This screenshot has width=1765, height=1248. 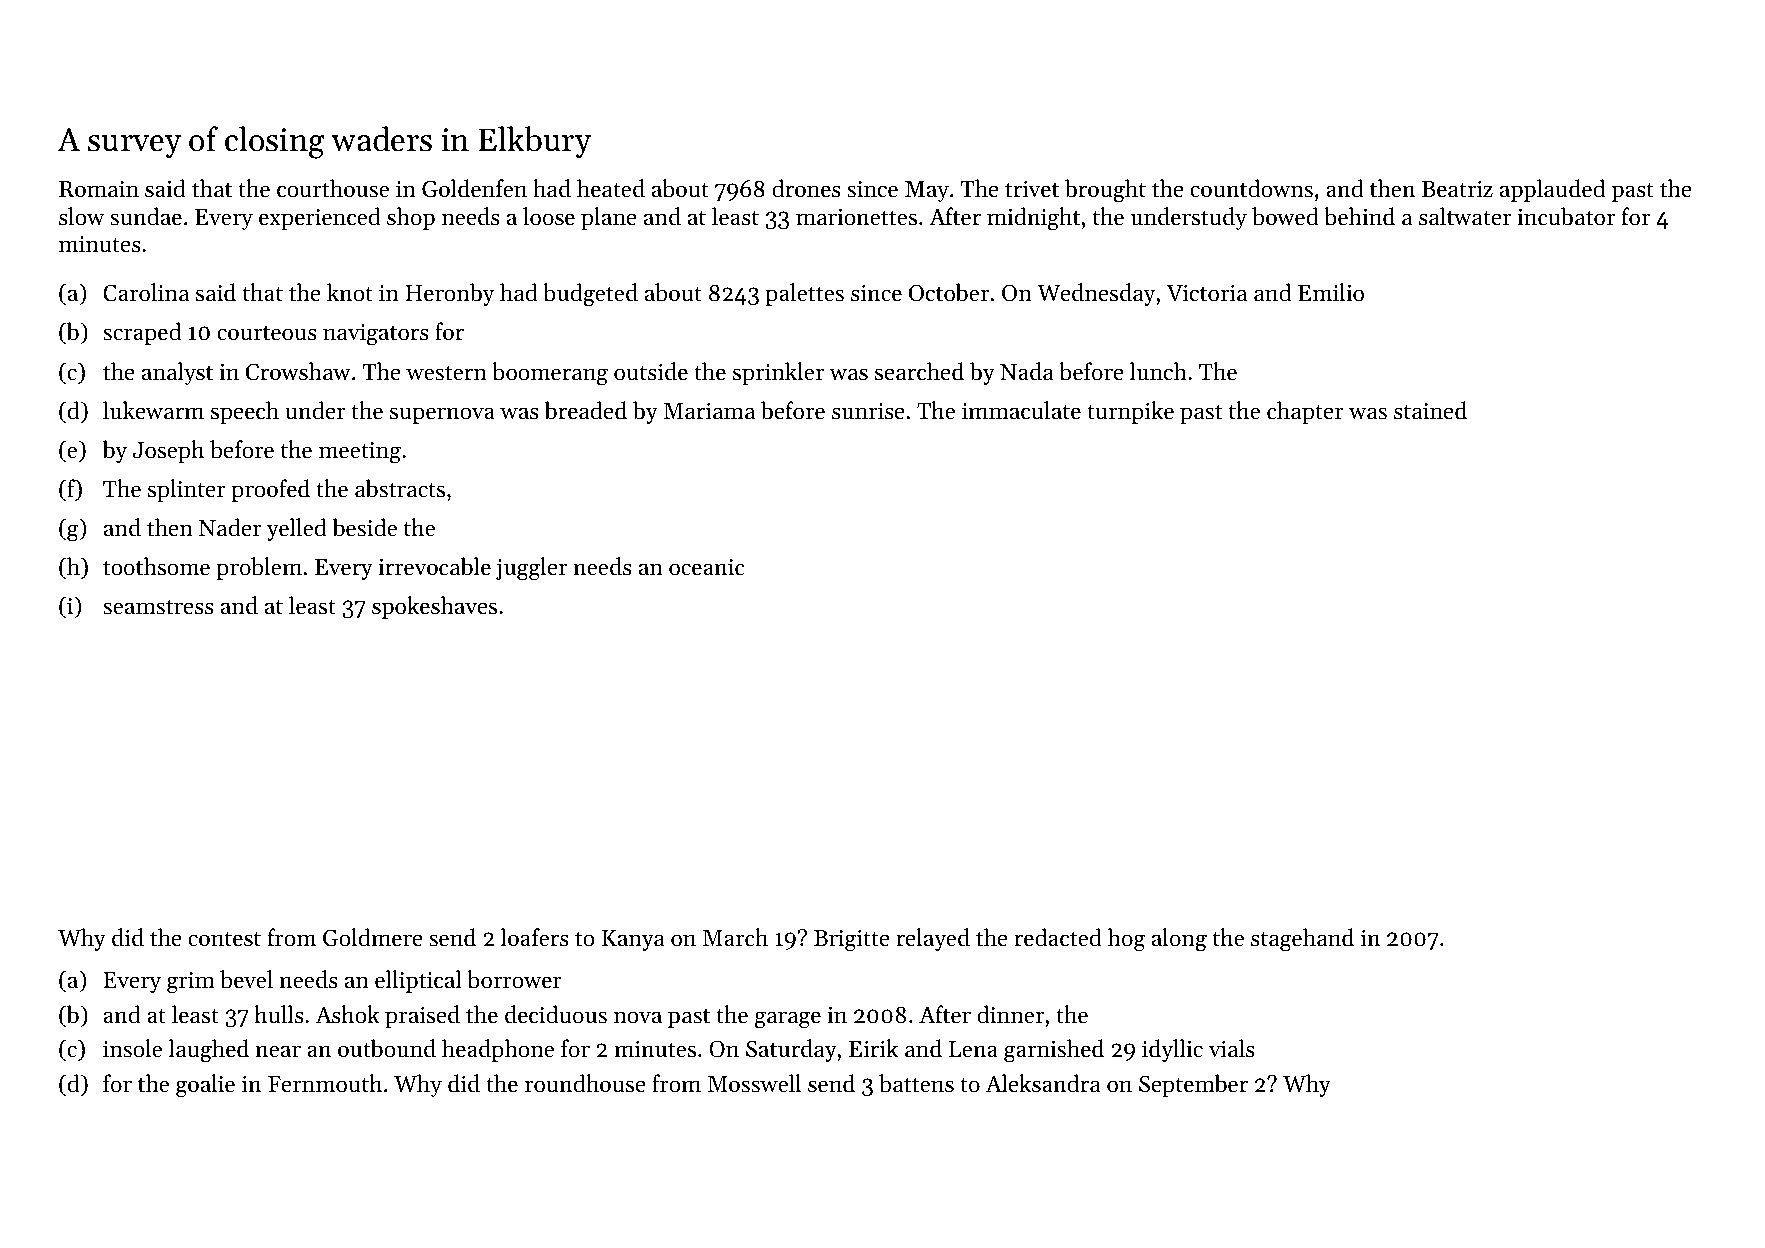 I want to click on applauded, so click(x=1552, y=190).
